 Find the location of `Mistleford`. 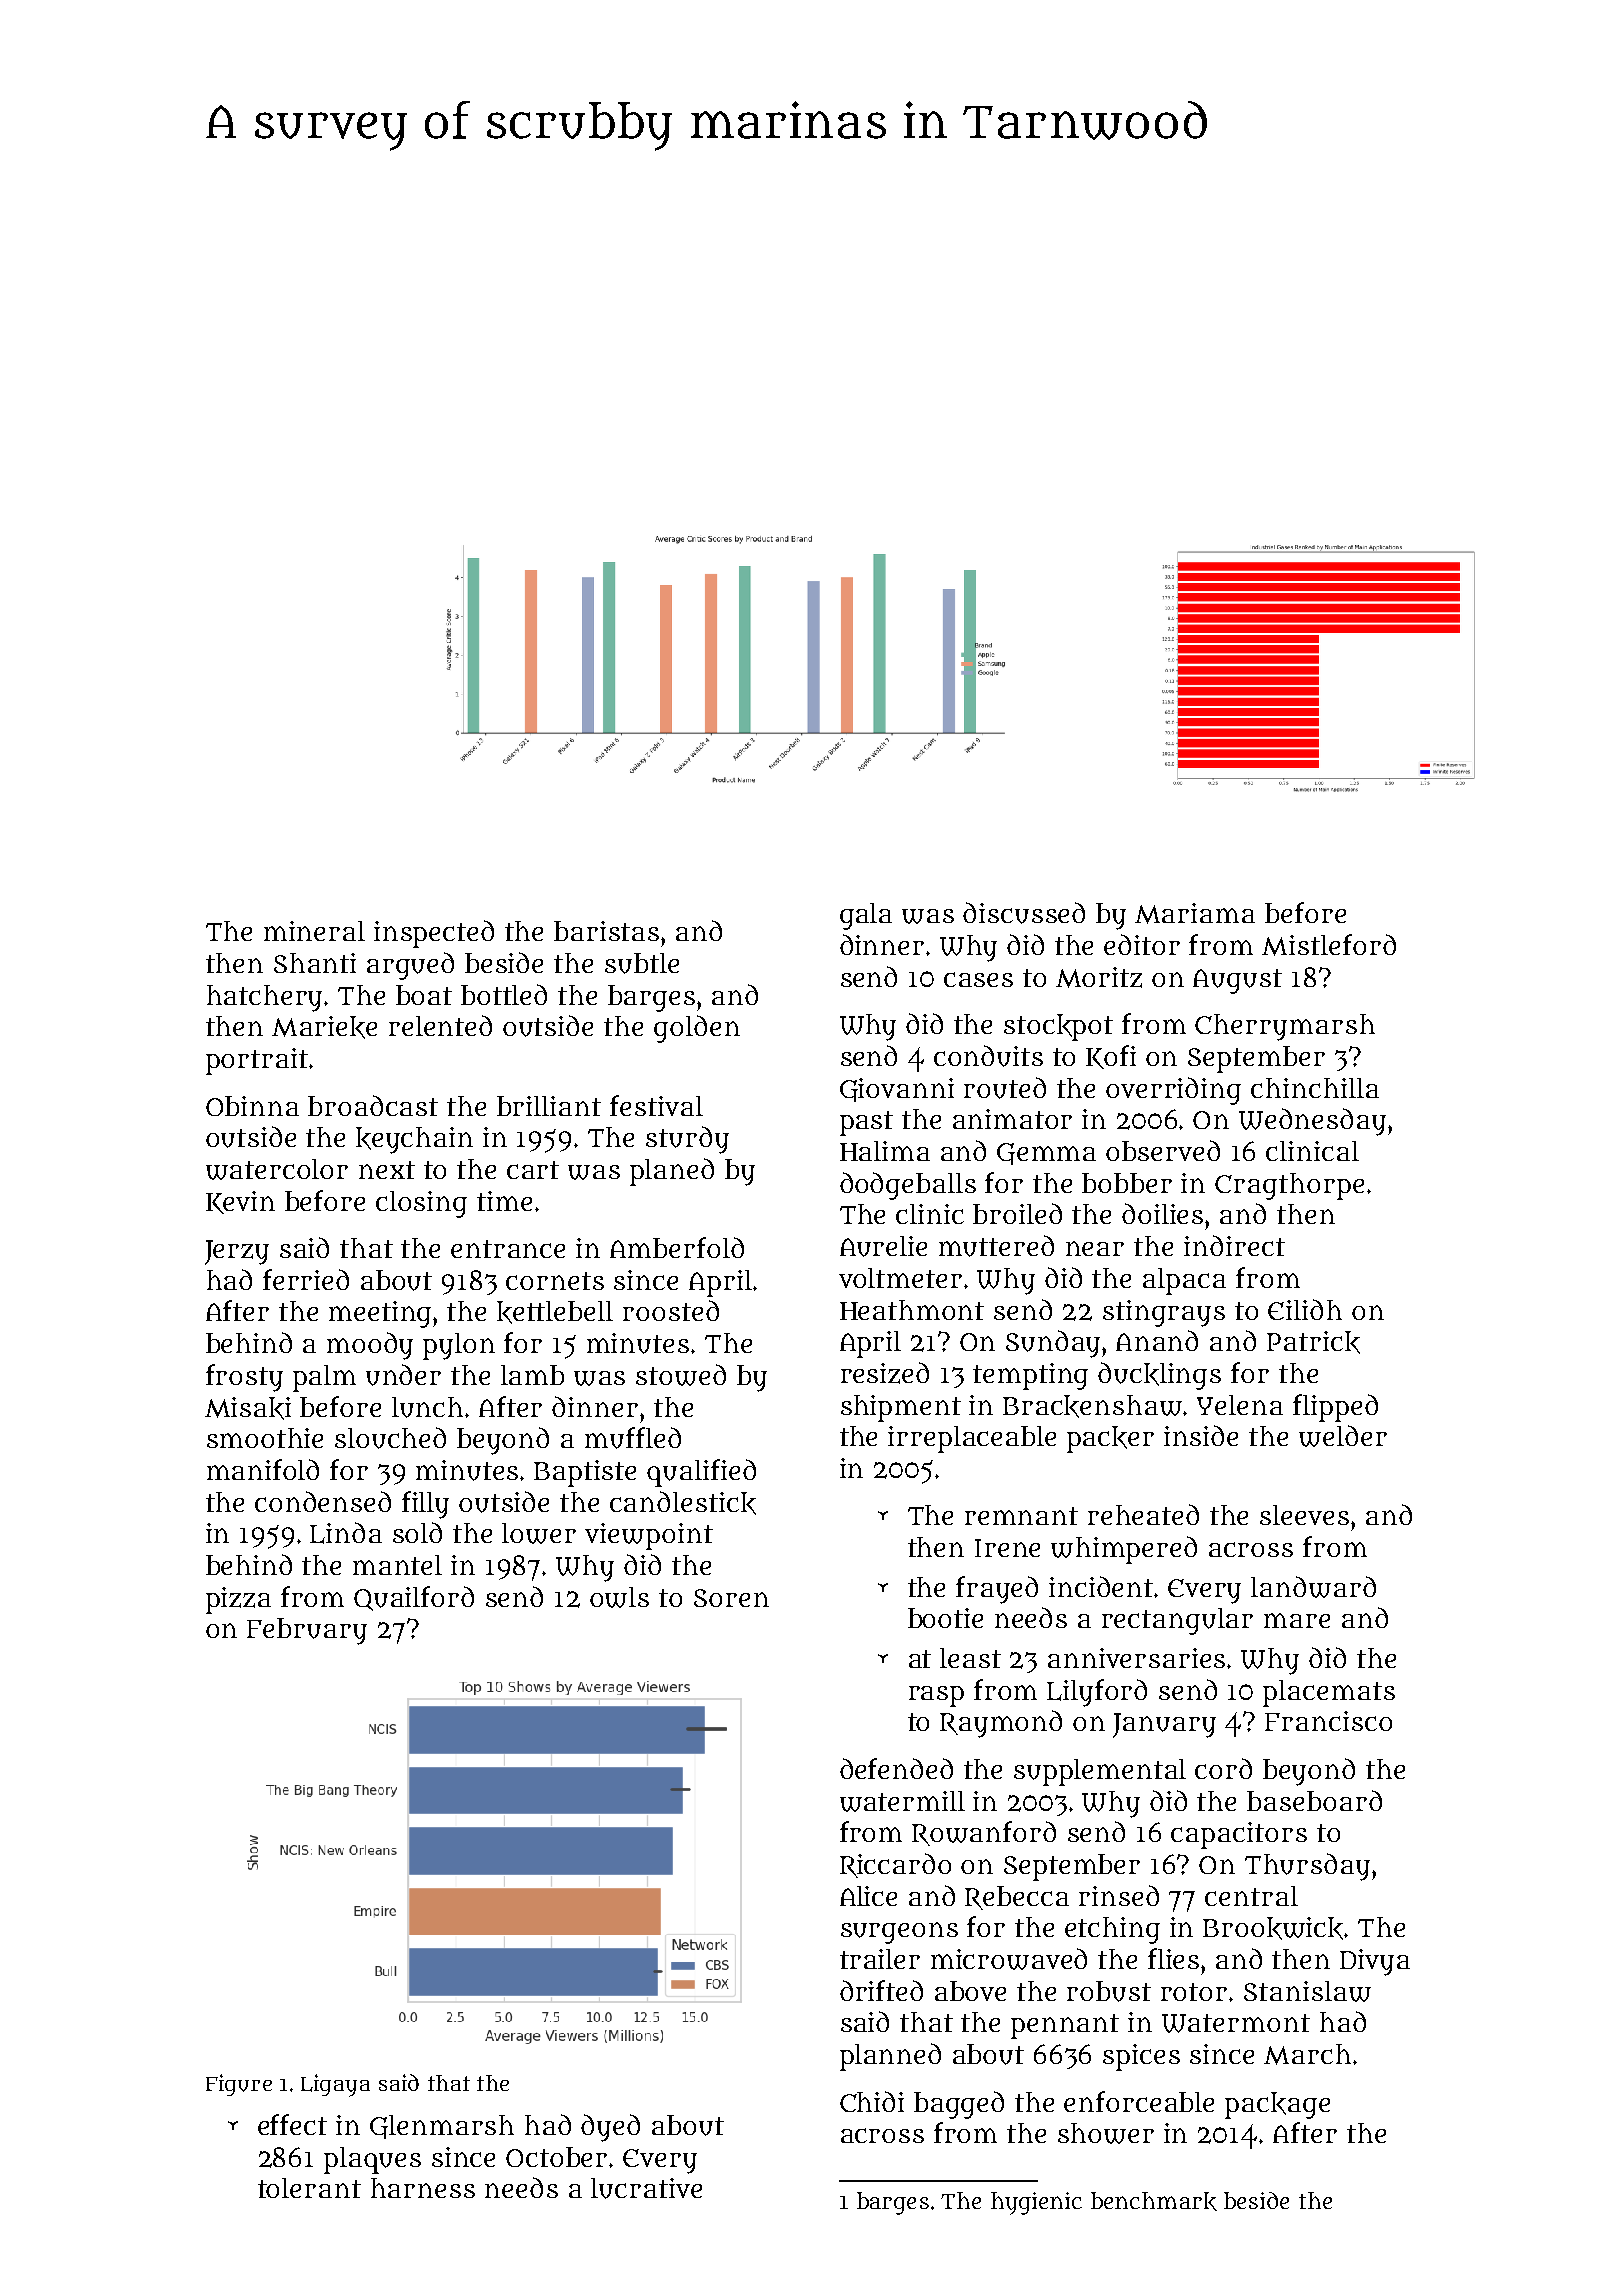

Mistleford is located at coordinates (1329, 945).
